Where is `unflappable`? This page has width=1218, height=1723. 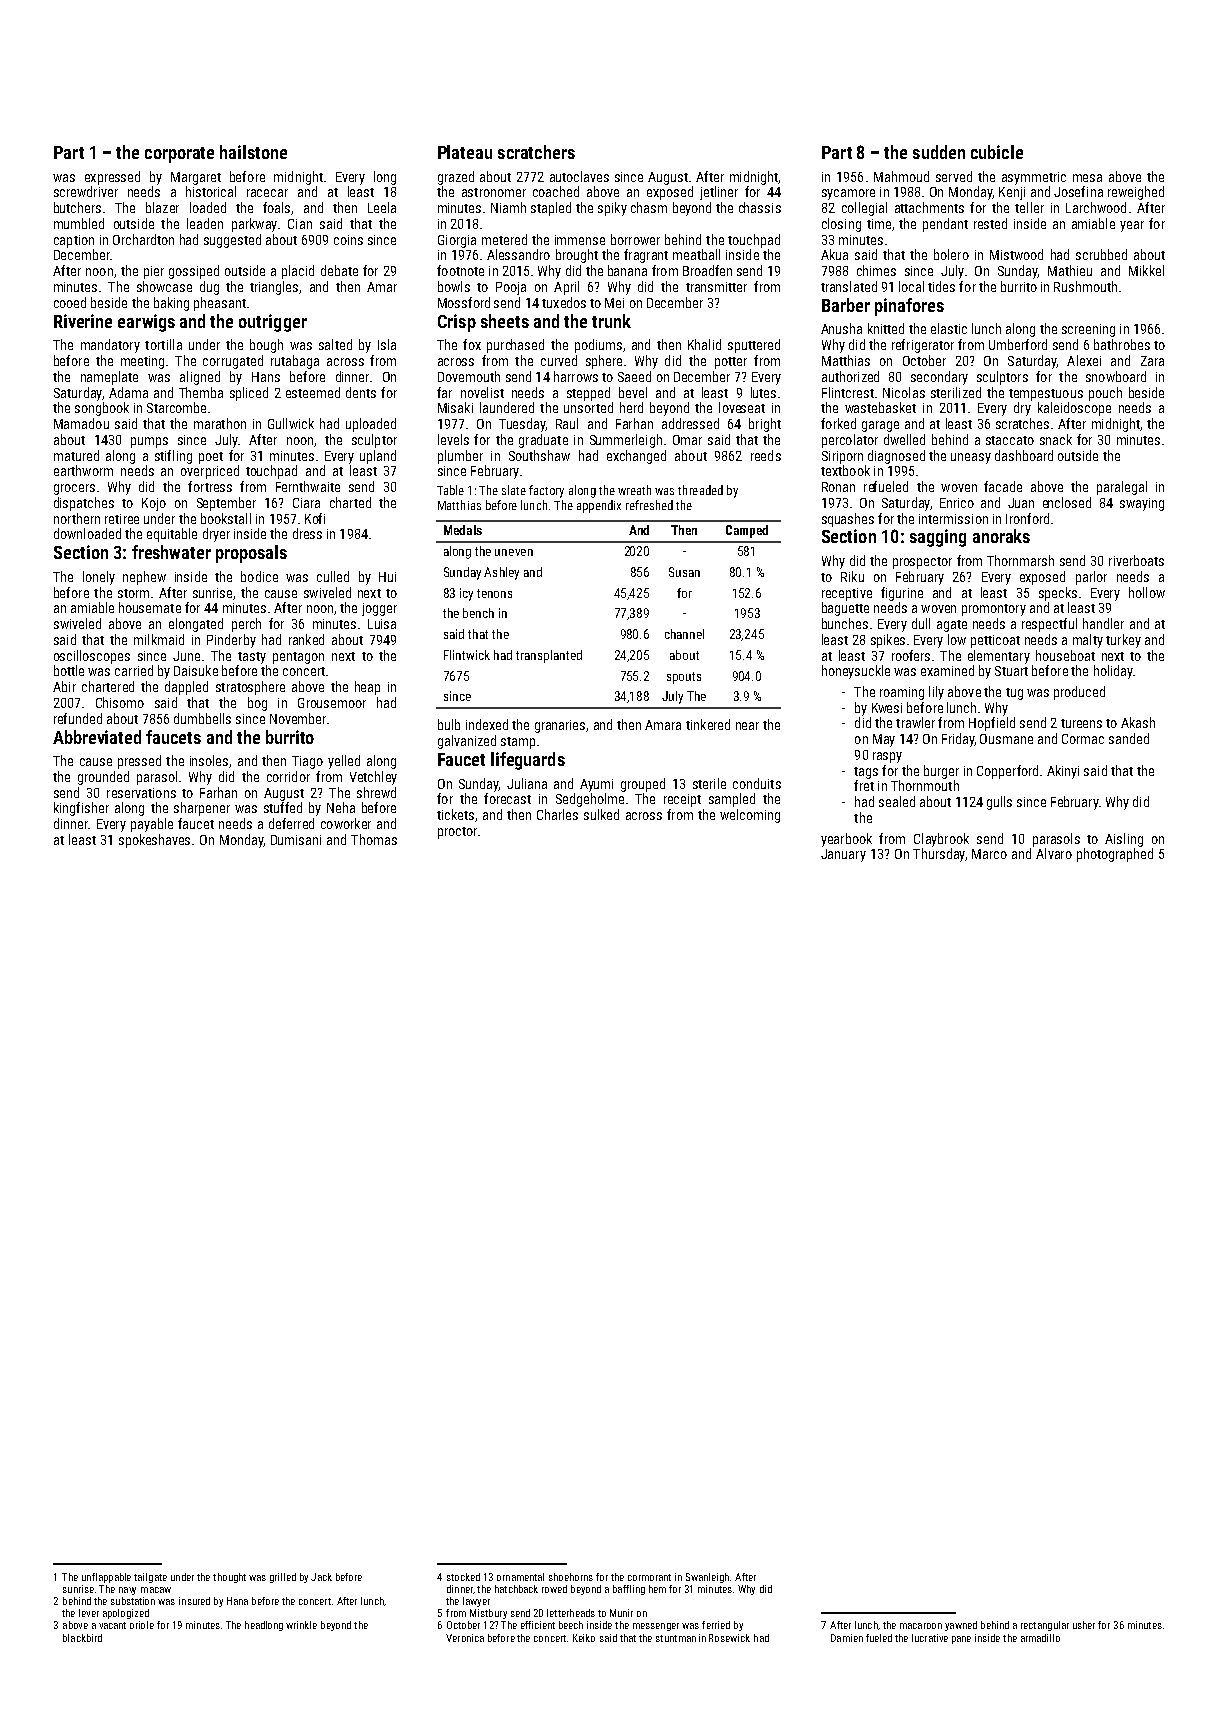
unflappable is located at coordinates (106, 1578).
